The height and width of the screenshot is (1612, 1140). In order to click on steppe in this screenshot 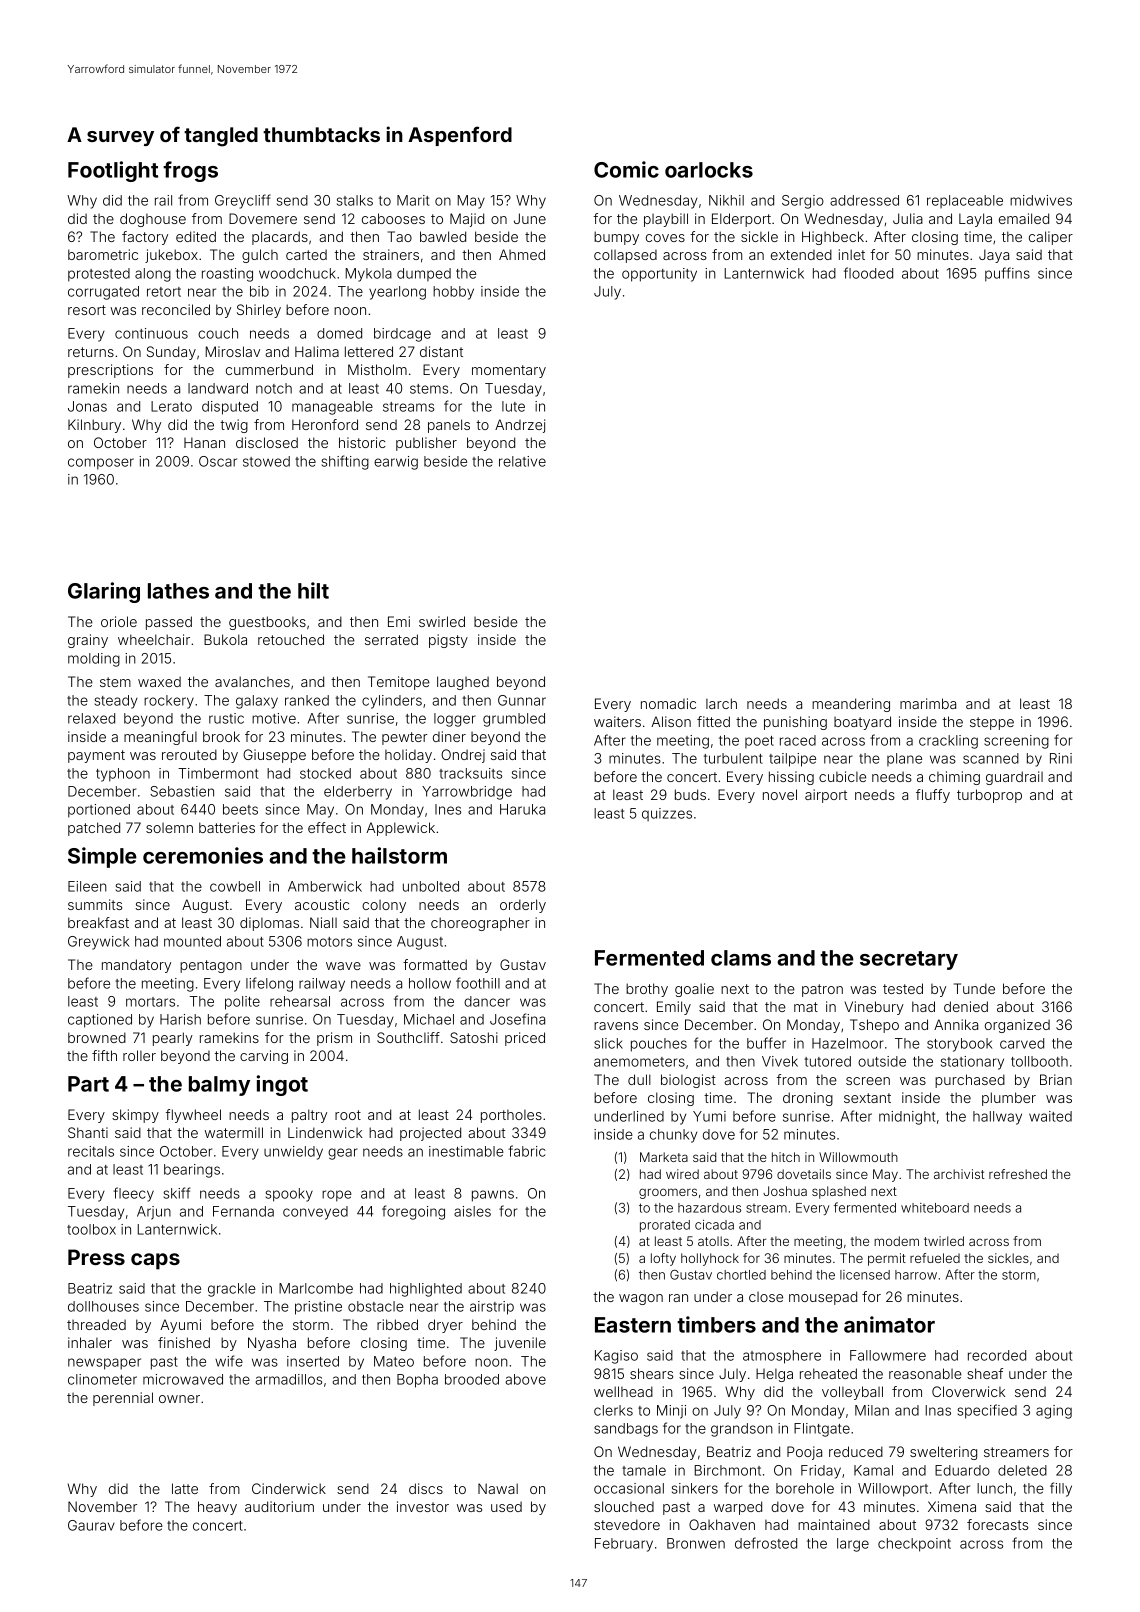, I will do `click(992, 723)`.
